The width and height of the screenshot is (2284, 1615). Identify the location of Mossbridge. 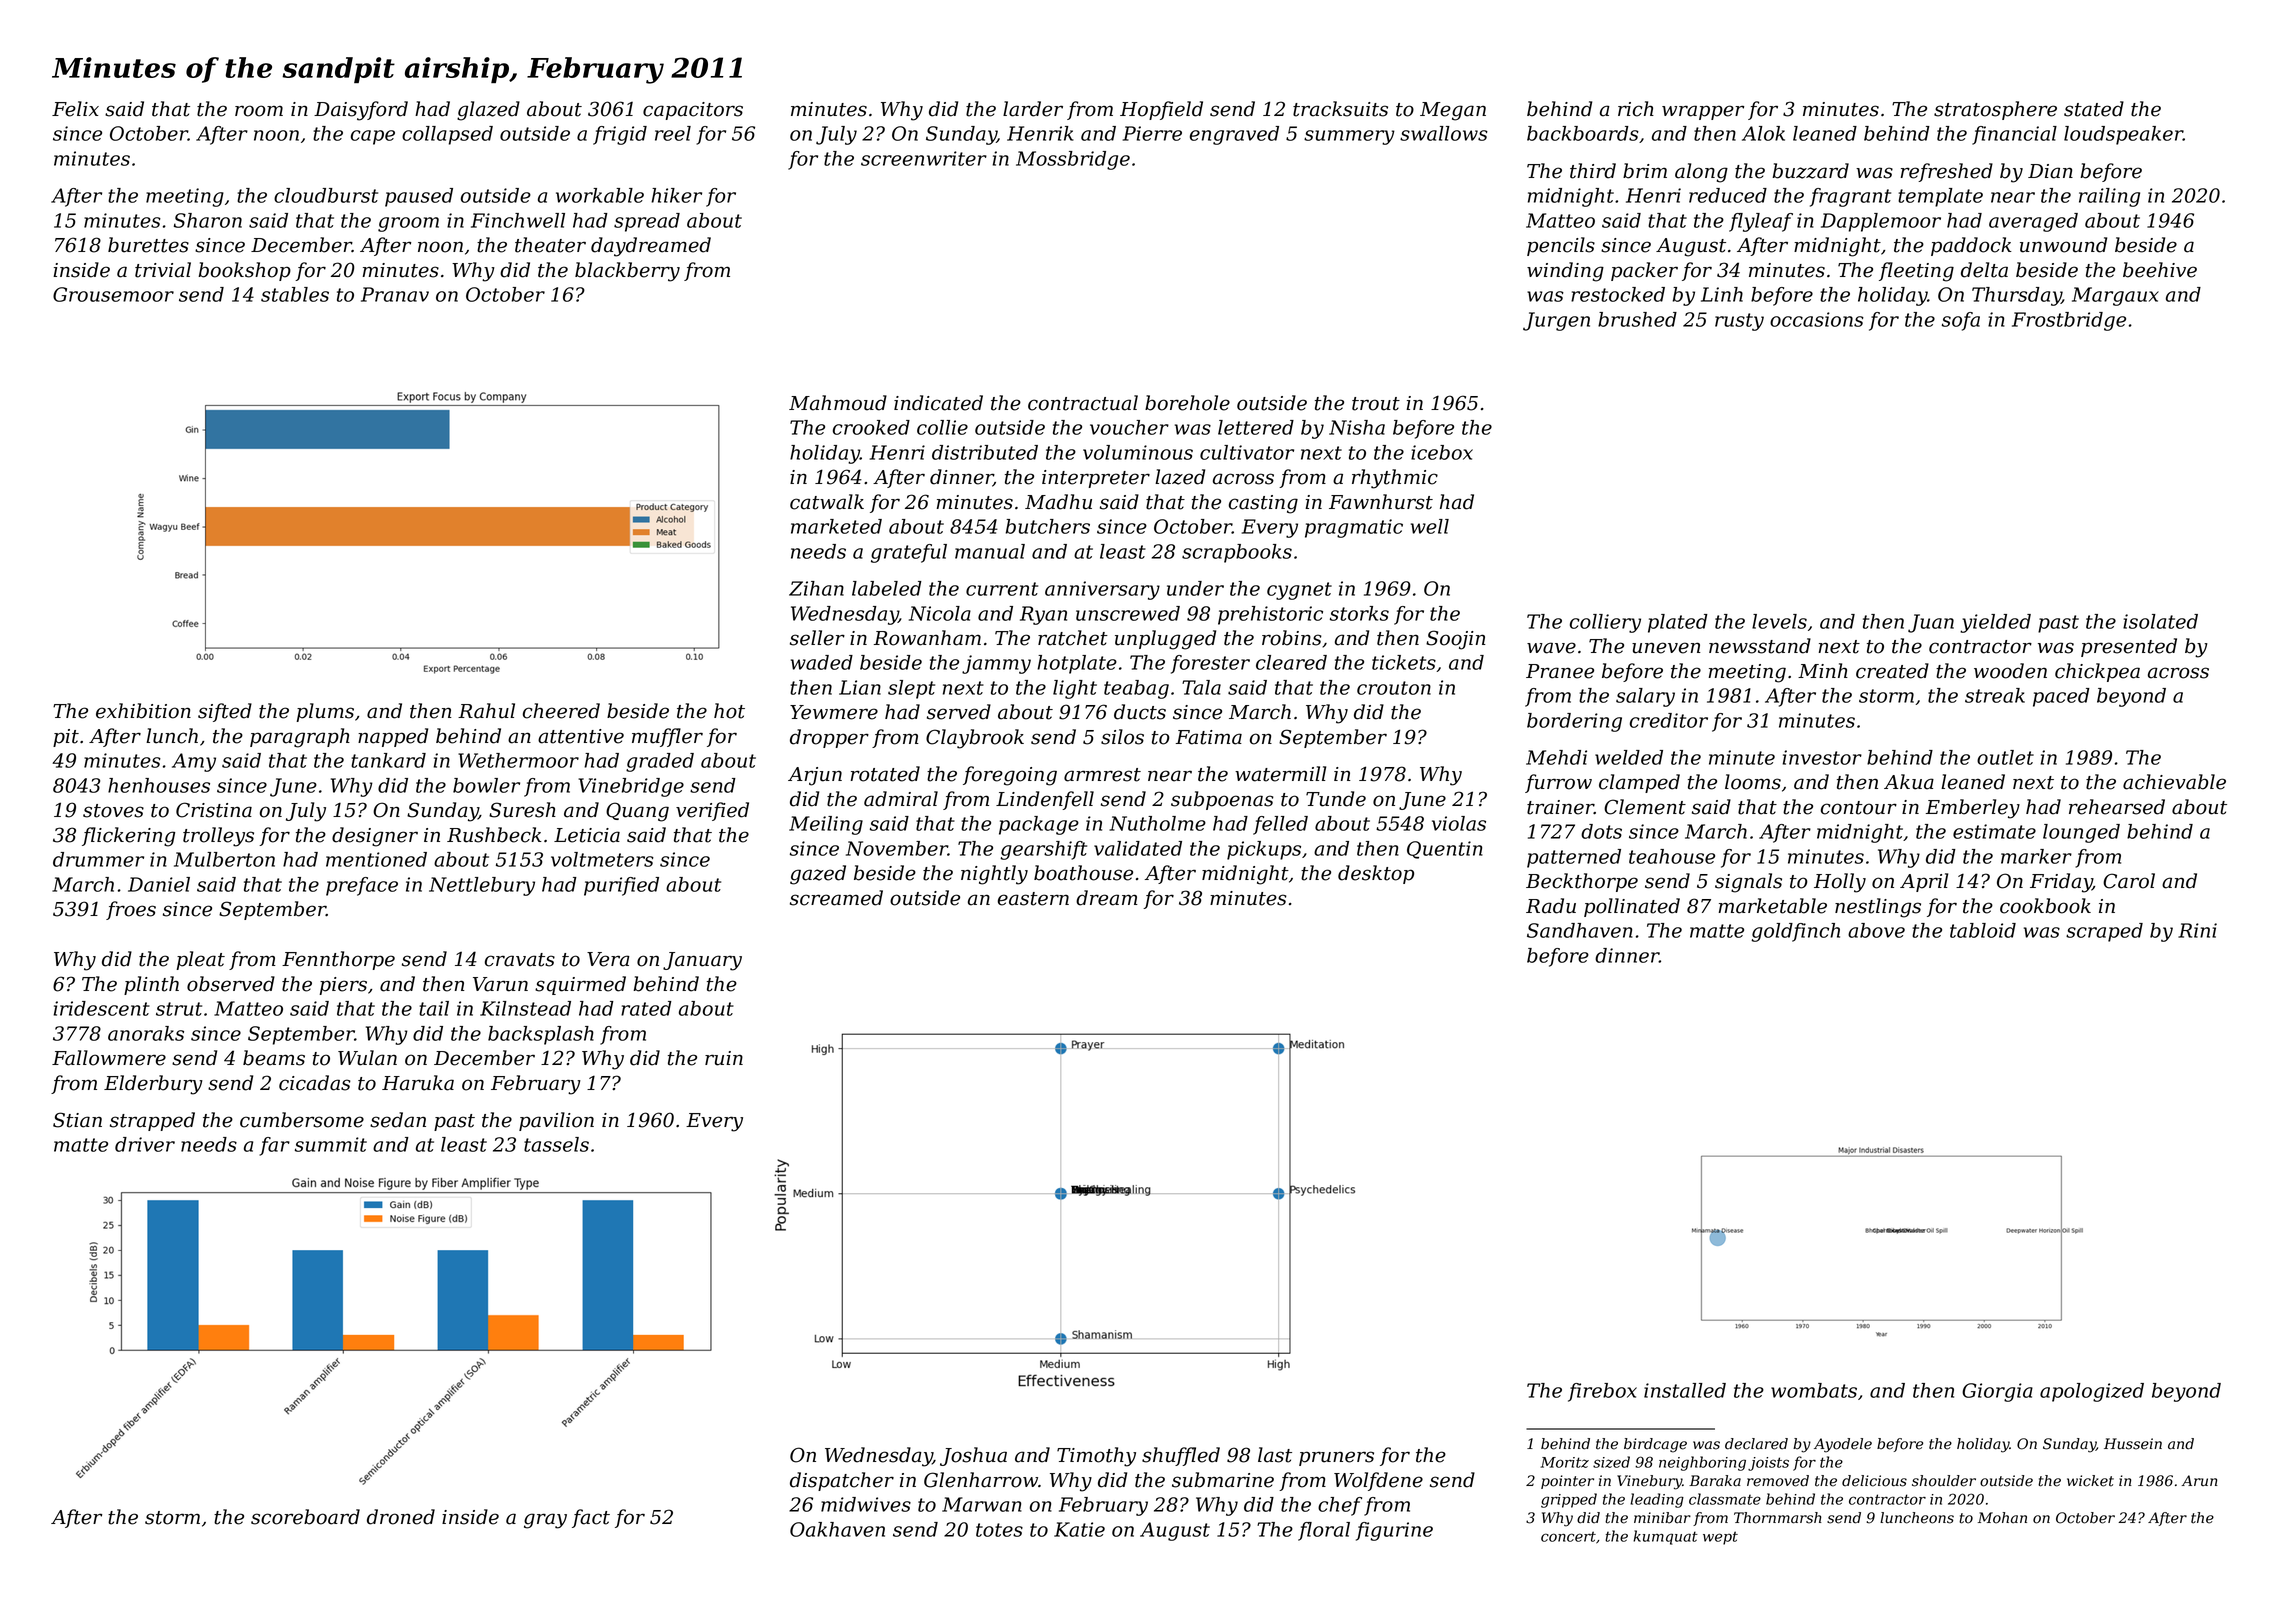
(1073, 160).
